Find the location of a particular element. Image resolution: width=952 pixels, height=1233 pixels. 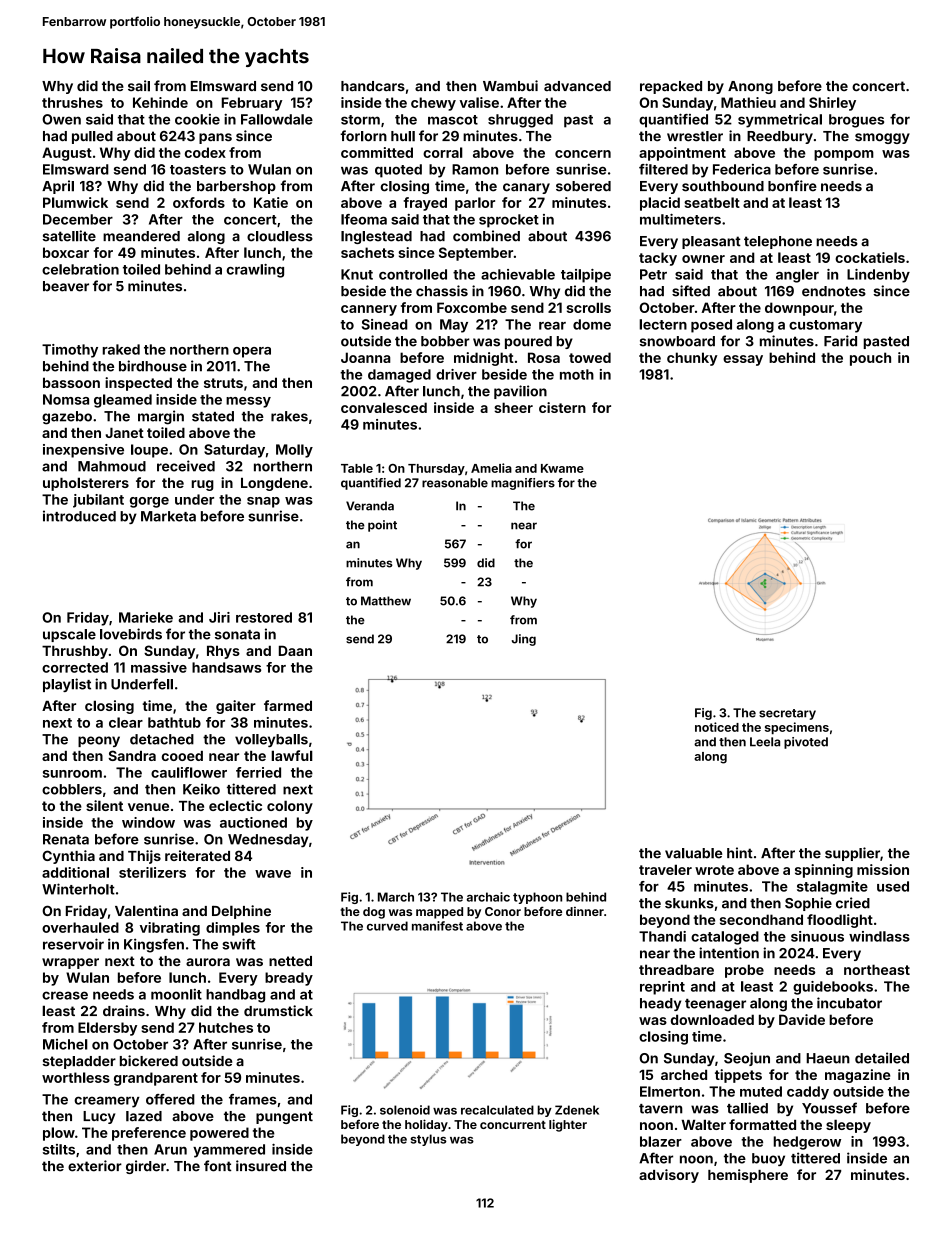

stilts is located at coordinates (59, 1149).
